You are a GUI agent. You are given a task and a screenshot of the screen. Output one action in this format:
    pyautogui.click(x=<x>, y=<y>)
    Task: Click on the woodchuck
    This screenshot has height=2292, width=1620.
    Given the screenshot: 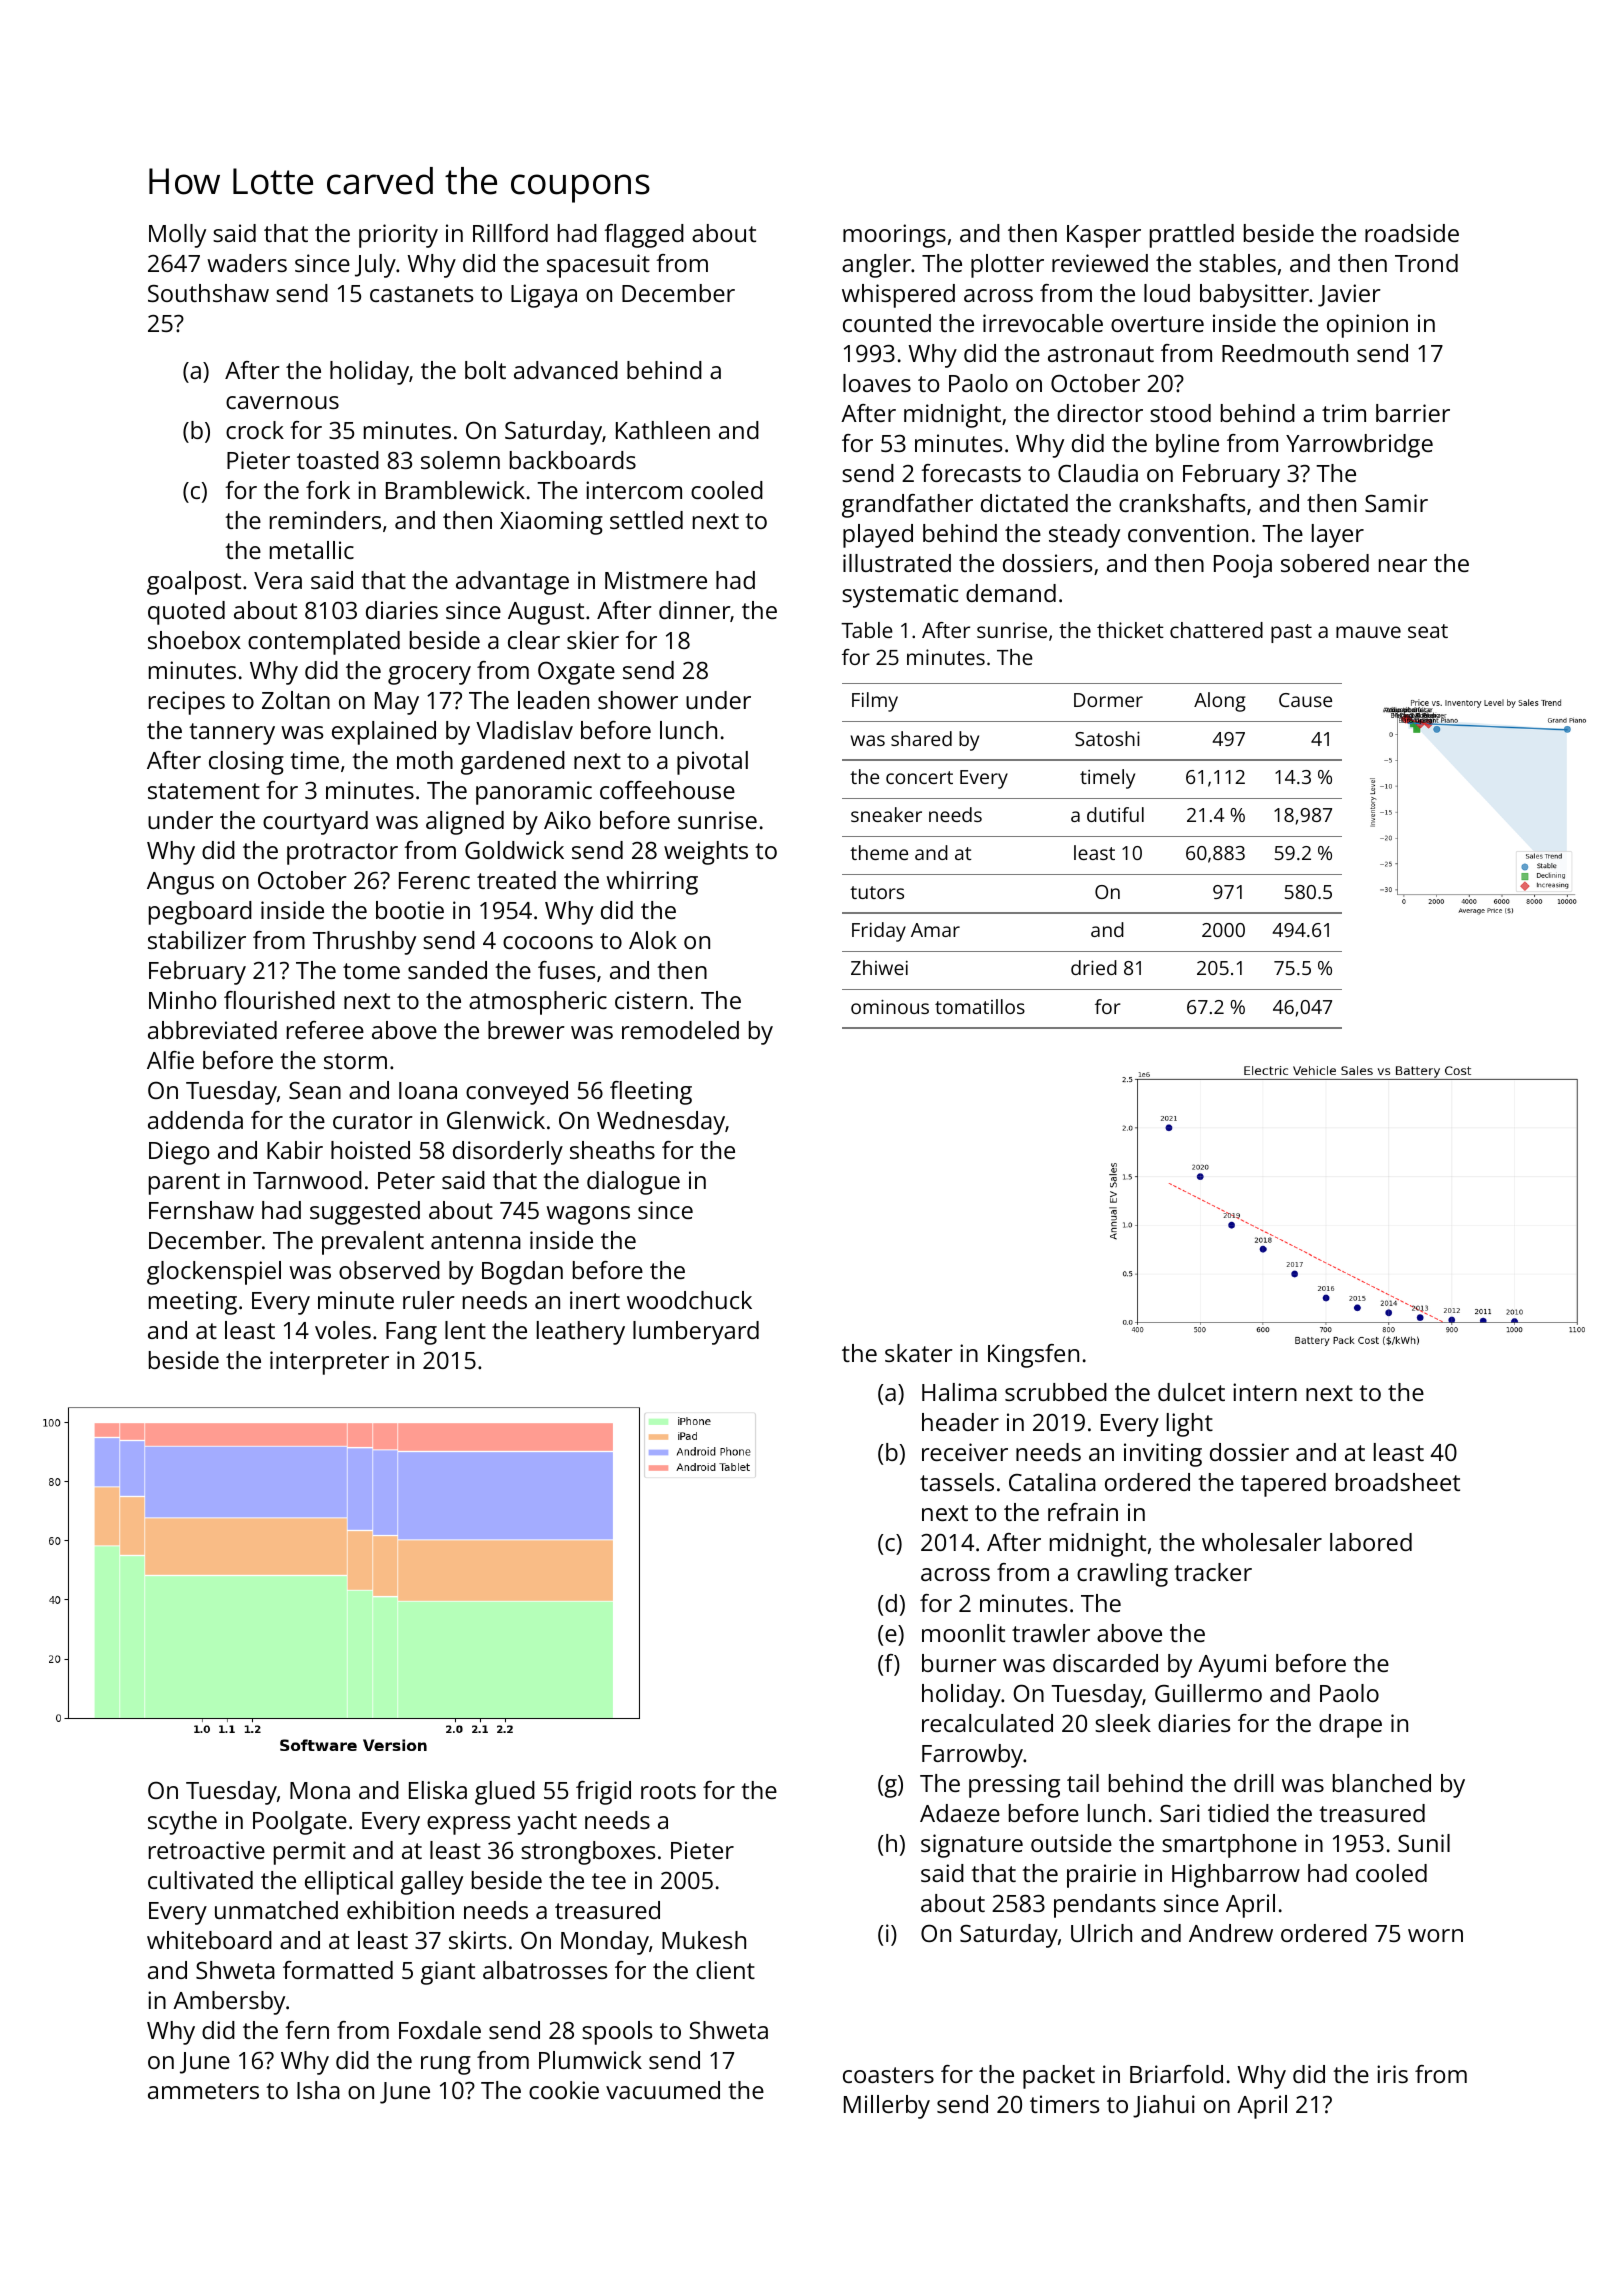 What is the action you would take?
    pyautogui.click(x=689, y=1300)
